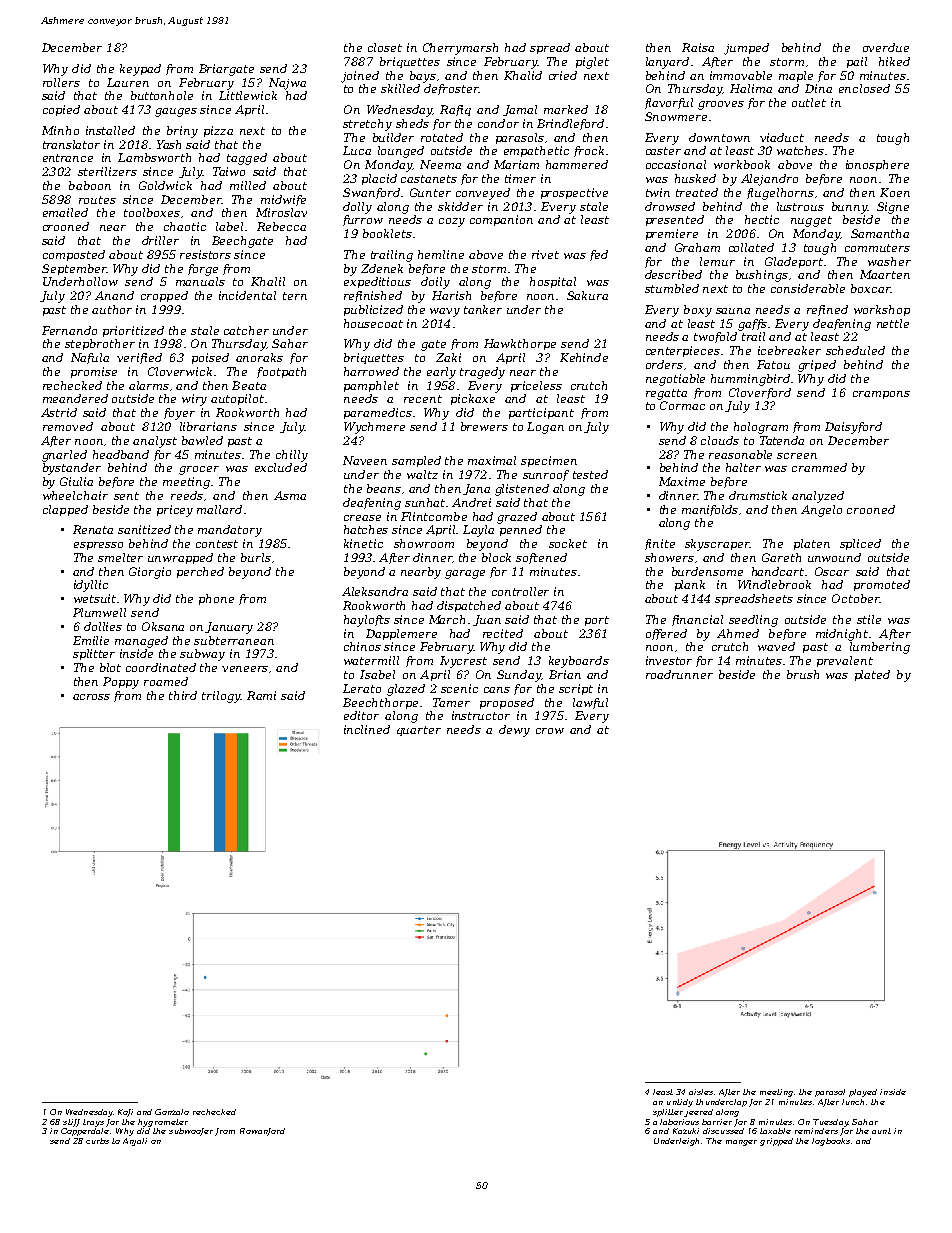 Image resolution: width=952 pixels, height=1233 pixels. I want to click on participant, so click(541, 413).
